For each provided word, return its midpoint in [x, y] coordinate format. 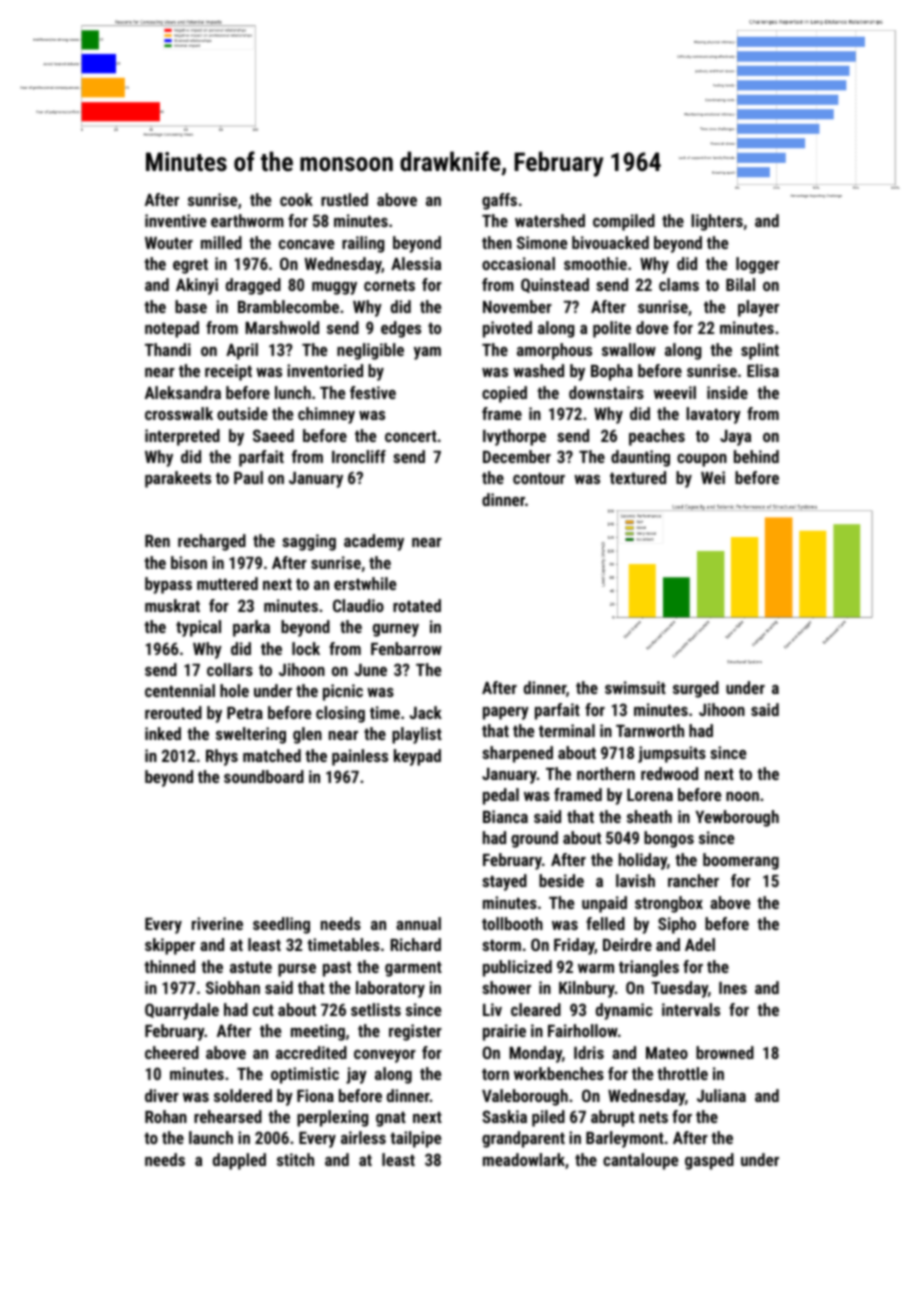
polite [612, 329]
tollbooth [512, 923]
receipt [228, 372]
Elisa [763, 370]
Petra [245, 713]
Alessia [416, 263]
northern [606, 773]
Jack [425, 712]
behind [756, 456]
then [497, 242]
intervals [691, 1009]
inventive [175, 220]
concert [411, 436]
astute [251, 967]
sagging [309, 542]
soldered [243, 1095]
